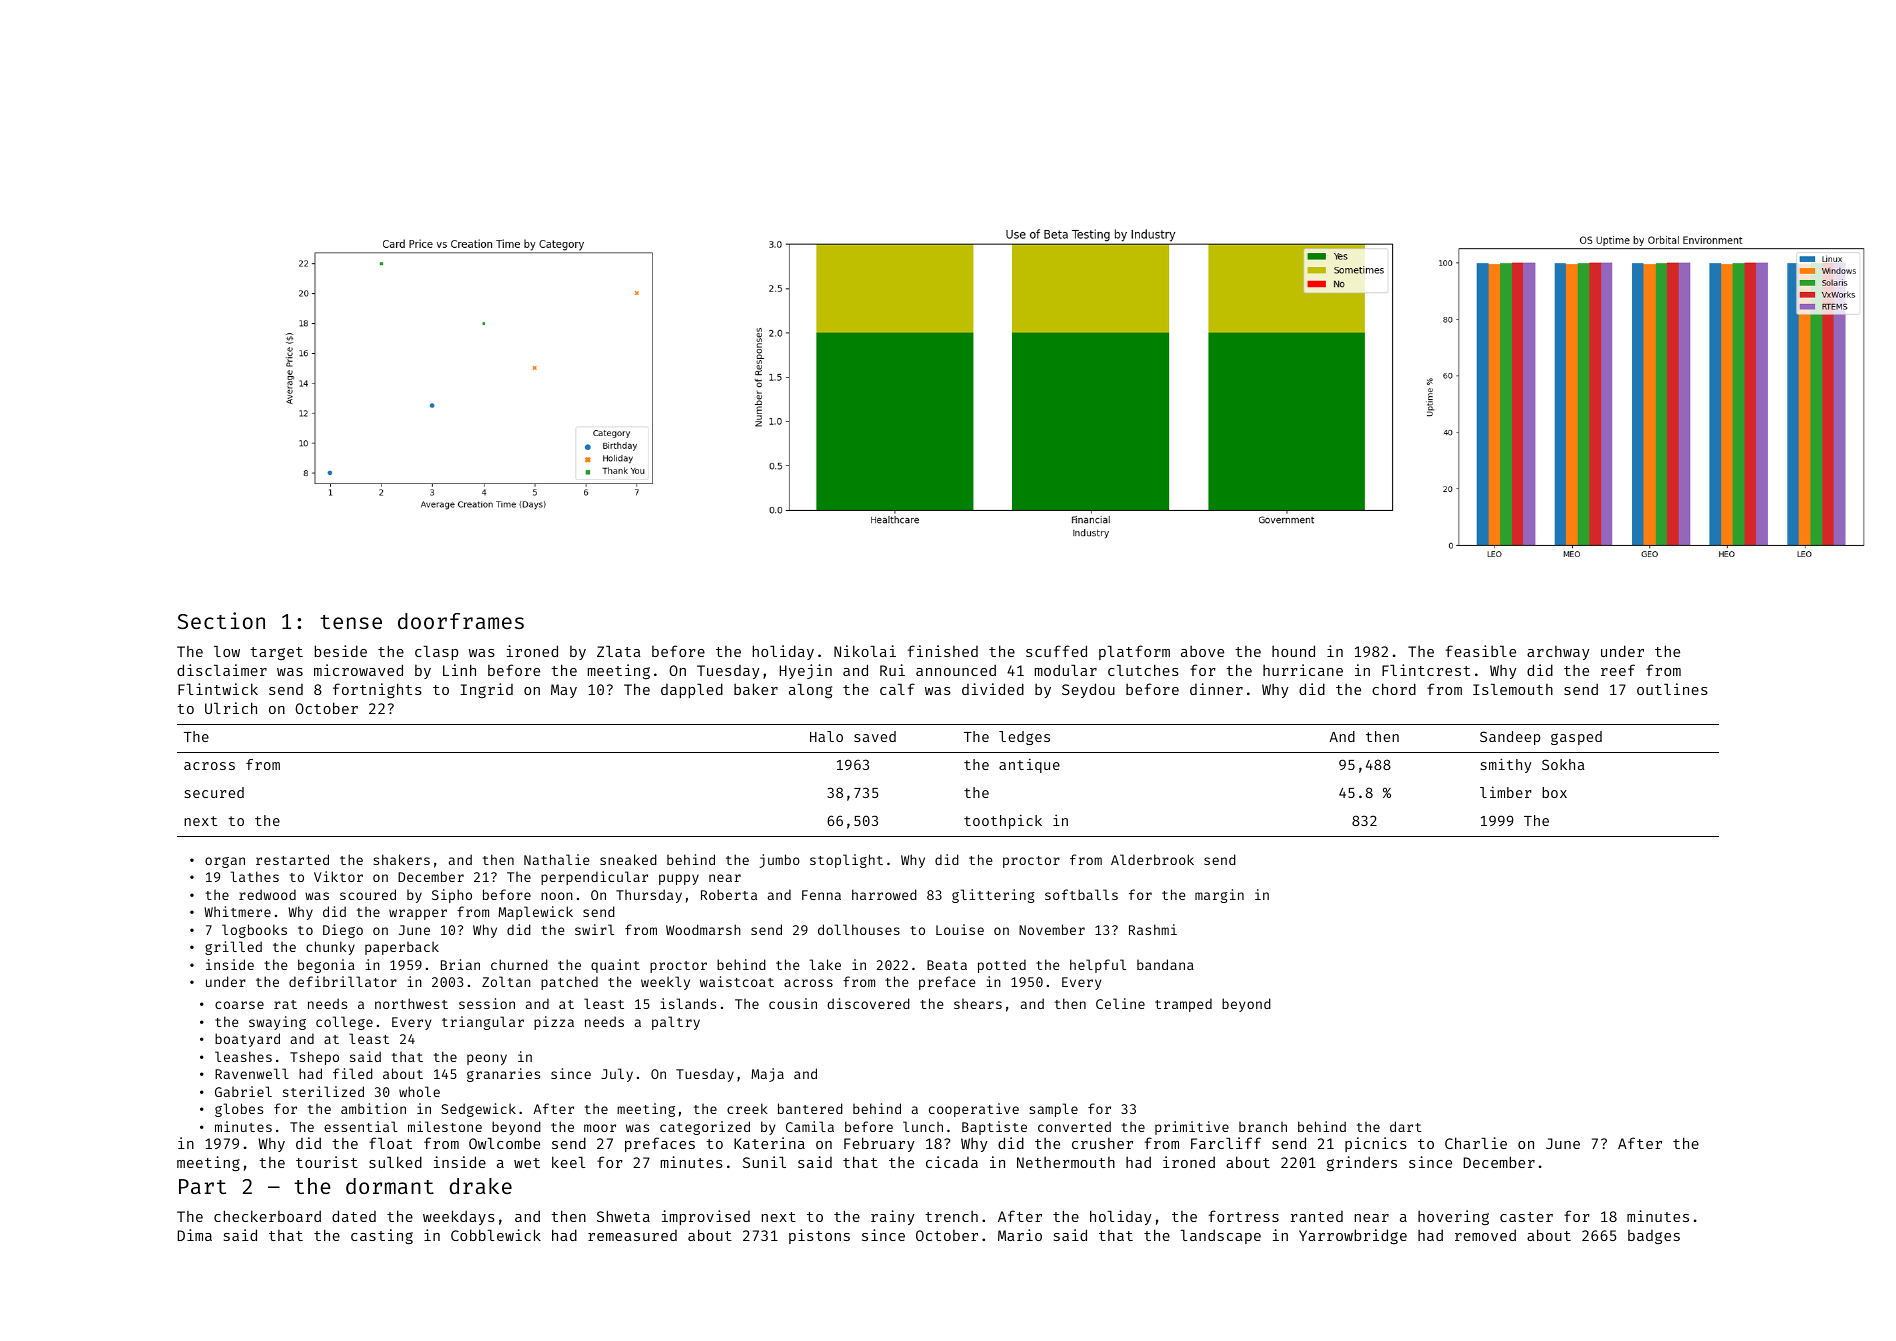  I want to click on Sokha, so click(1563, 764).
